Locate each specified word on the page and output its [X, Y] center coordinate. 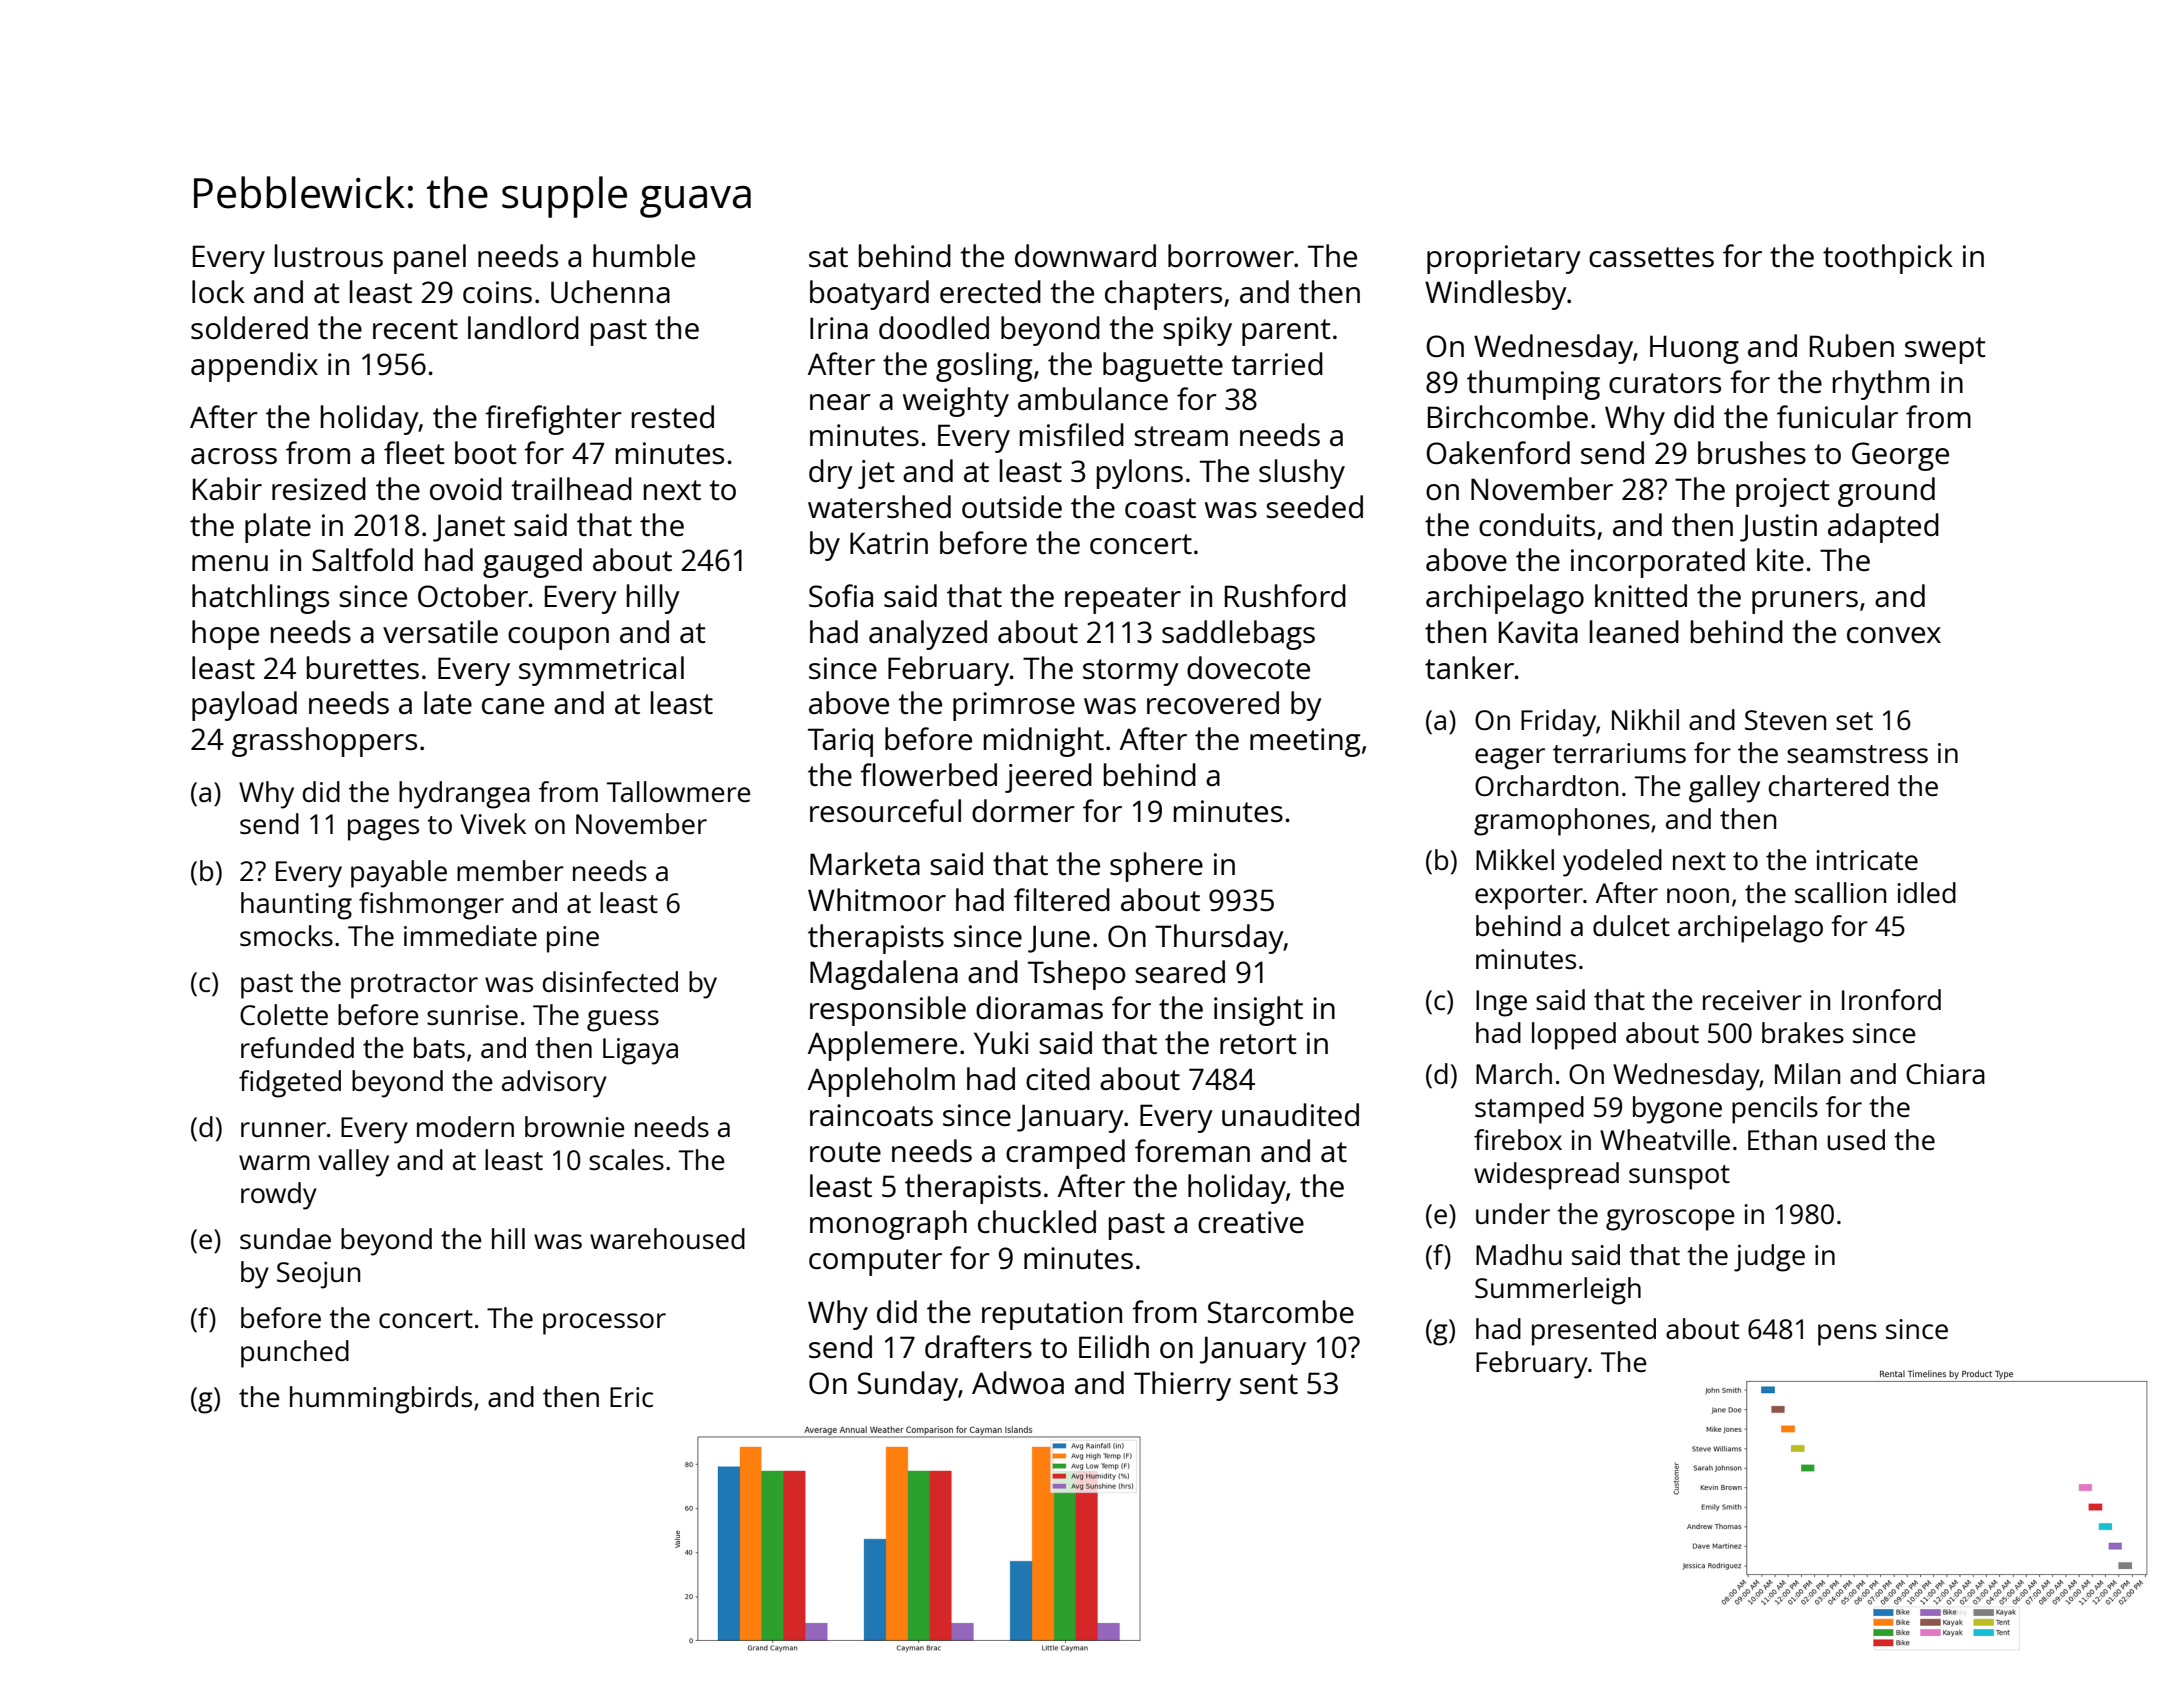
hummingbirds [381, 1400]
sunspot [1679, 1177]
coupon [558, 638]
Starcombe [1280, 1311]
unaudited [1290, 1114]
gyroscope [1670, 1220]
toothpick [1888, 259]
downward [1085, 255]
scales [626, 1159]
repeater [1123, 600]
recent [415, 329]
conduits [1537, 525]
